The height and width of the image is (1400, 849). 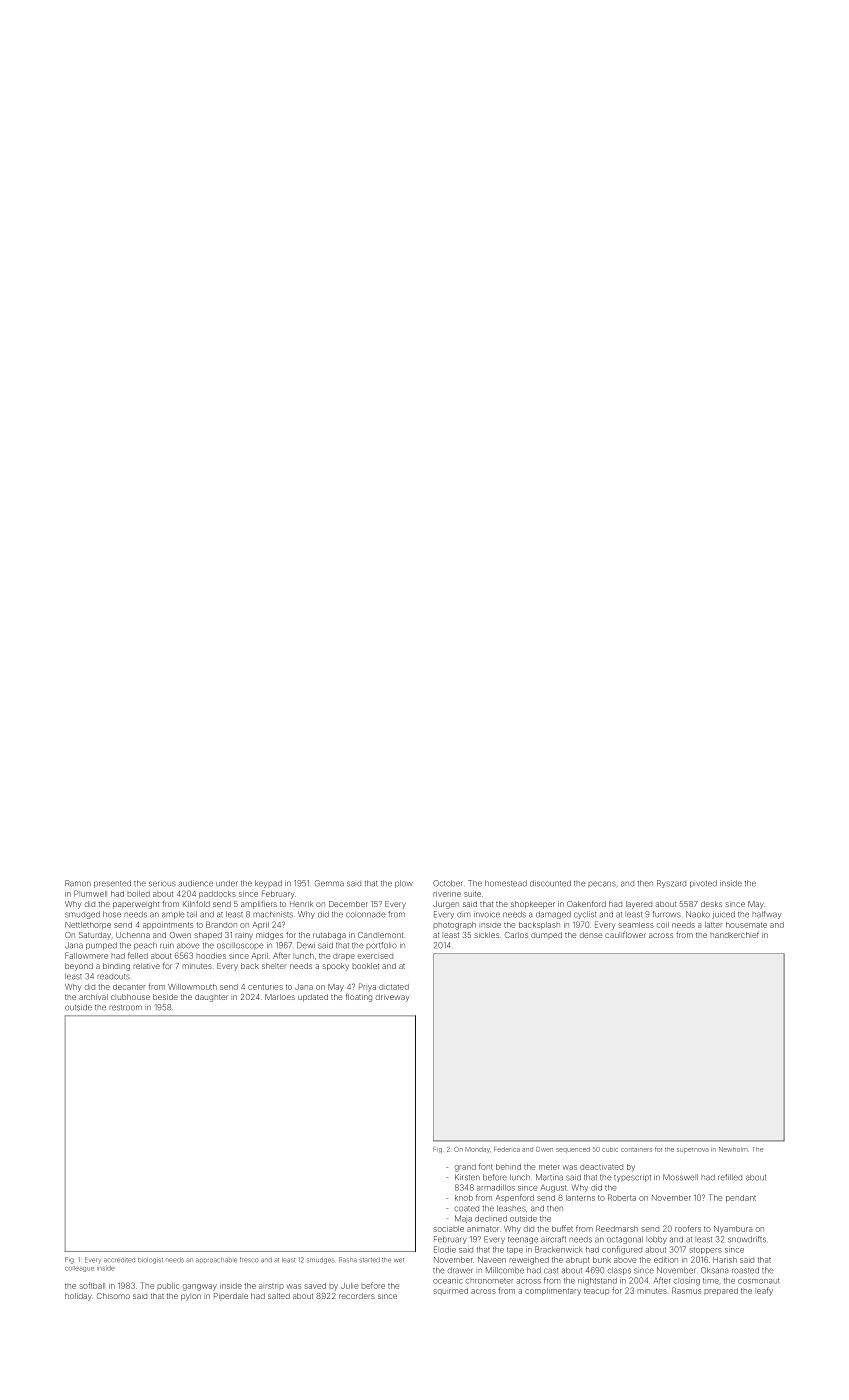 What do you see at coordinates (359, 998) in the image?
I see `floating` at bounding box center [359, 998].
